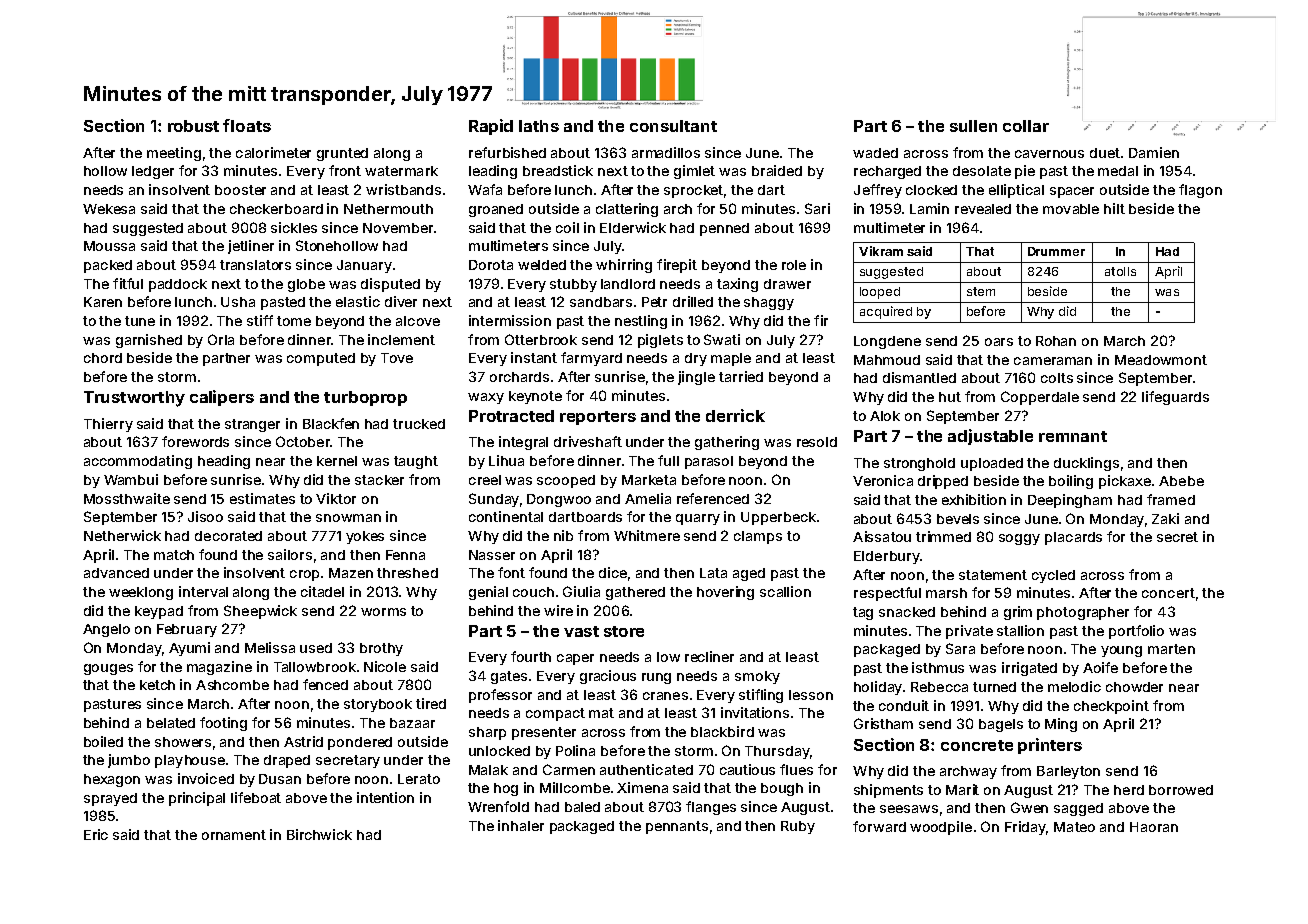 The width and height of the document is (1308, 924). Describe the element at coordinates (673, 126) in the document. I see `consultant` at that location.
